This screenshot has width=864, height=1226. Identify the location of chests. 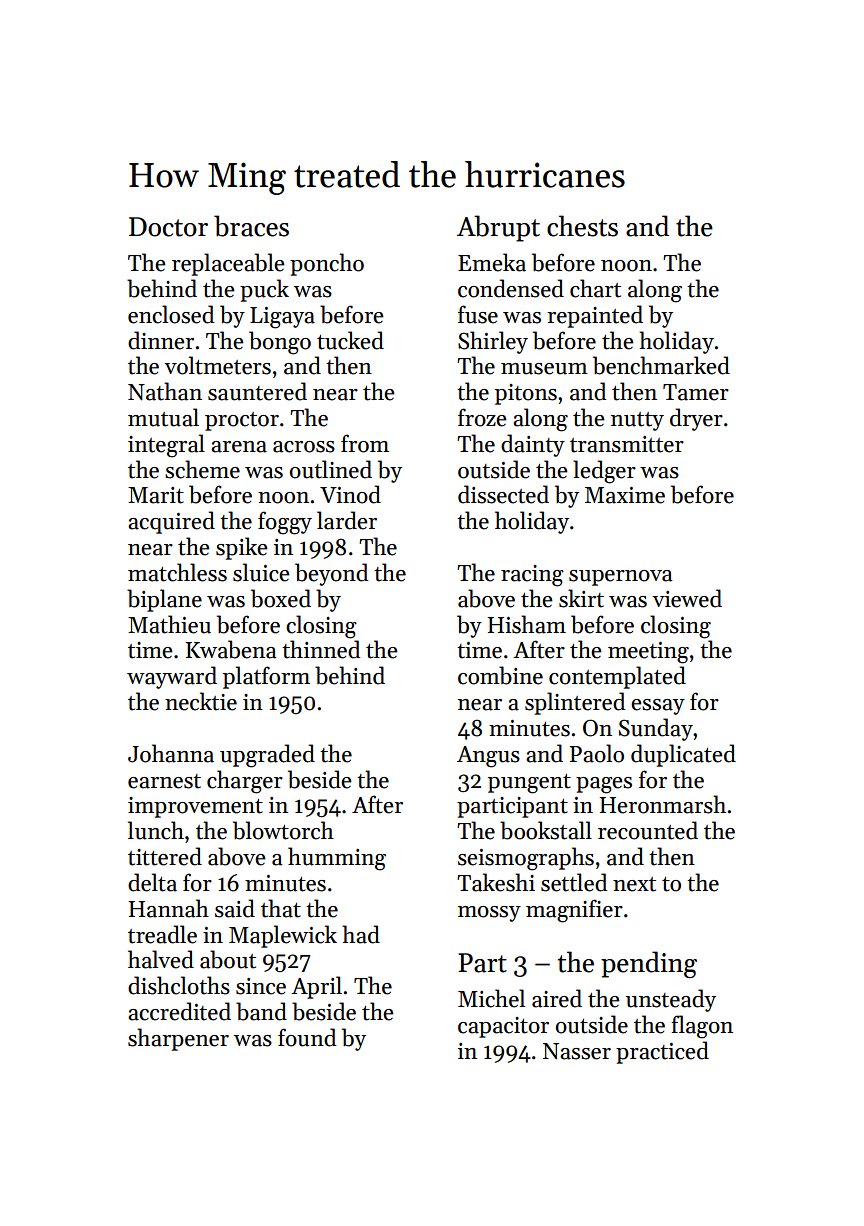
(582, 226).
